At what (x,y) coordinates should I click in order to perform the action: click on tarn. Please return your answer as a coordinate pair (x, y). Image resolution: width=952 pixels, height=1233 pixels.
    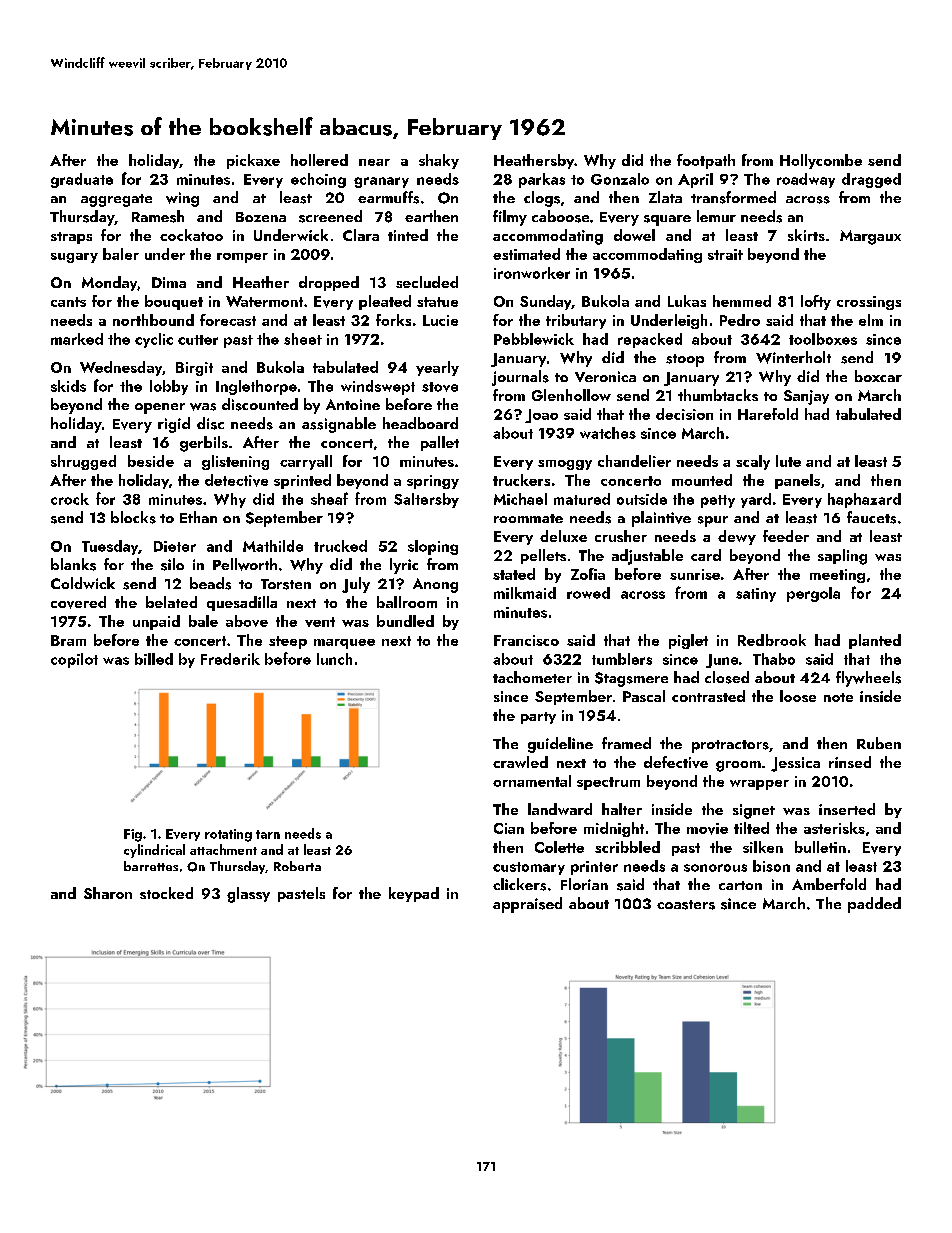
    Looking at the image, I should click on (268, 834).
